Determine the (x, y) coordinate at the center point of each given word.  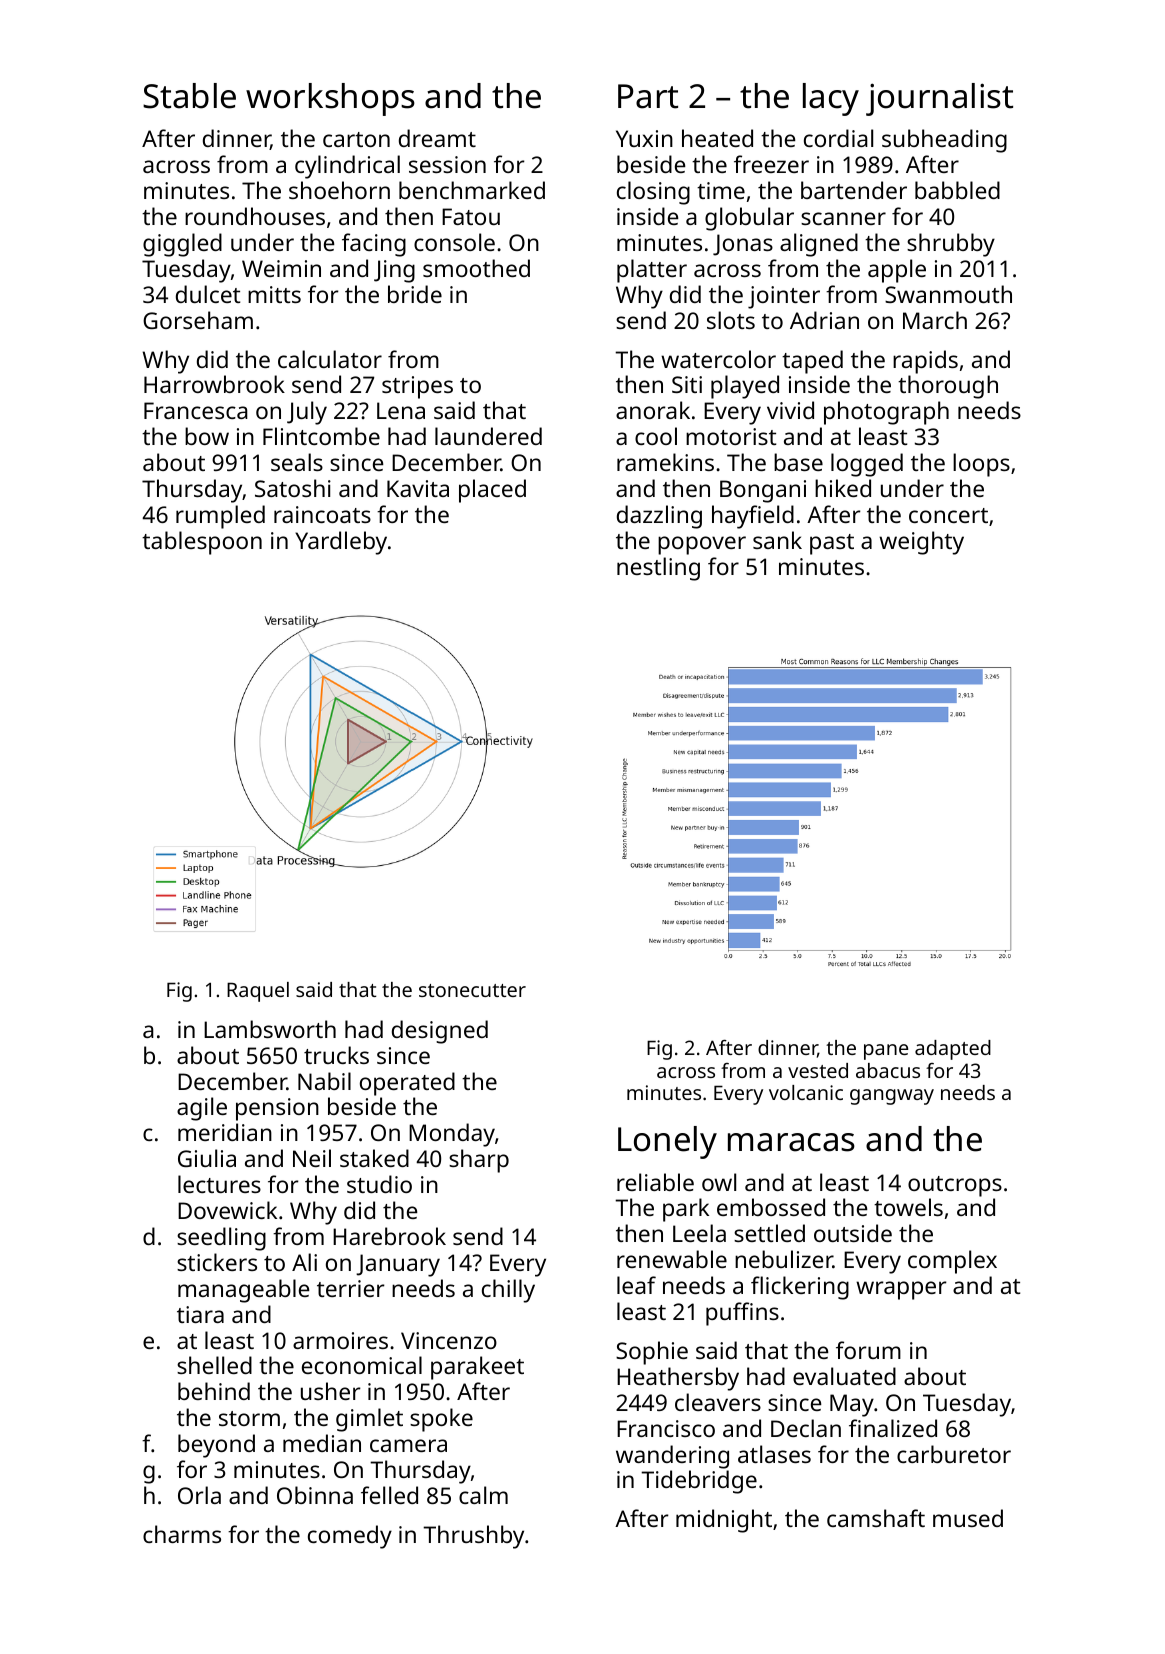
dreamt (437, 138)
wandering (672, 1457)
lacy (831, 99)
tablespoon (202, 543)
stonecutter (472, 990)
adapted (953, 1050)
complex (952, 1262)
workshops (330, 99)
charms (182, 1534)
